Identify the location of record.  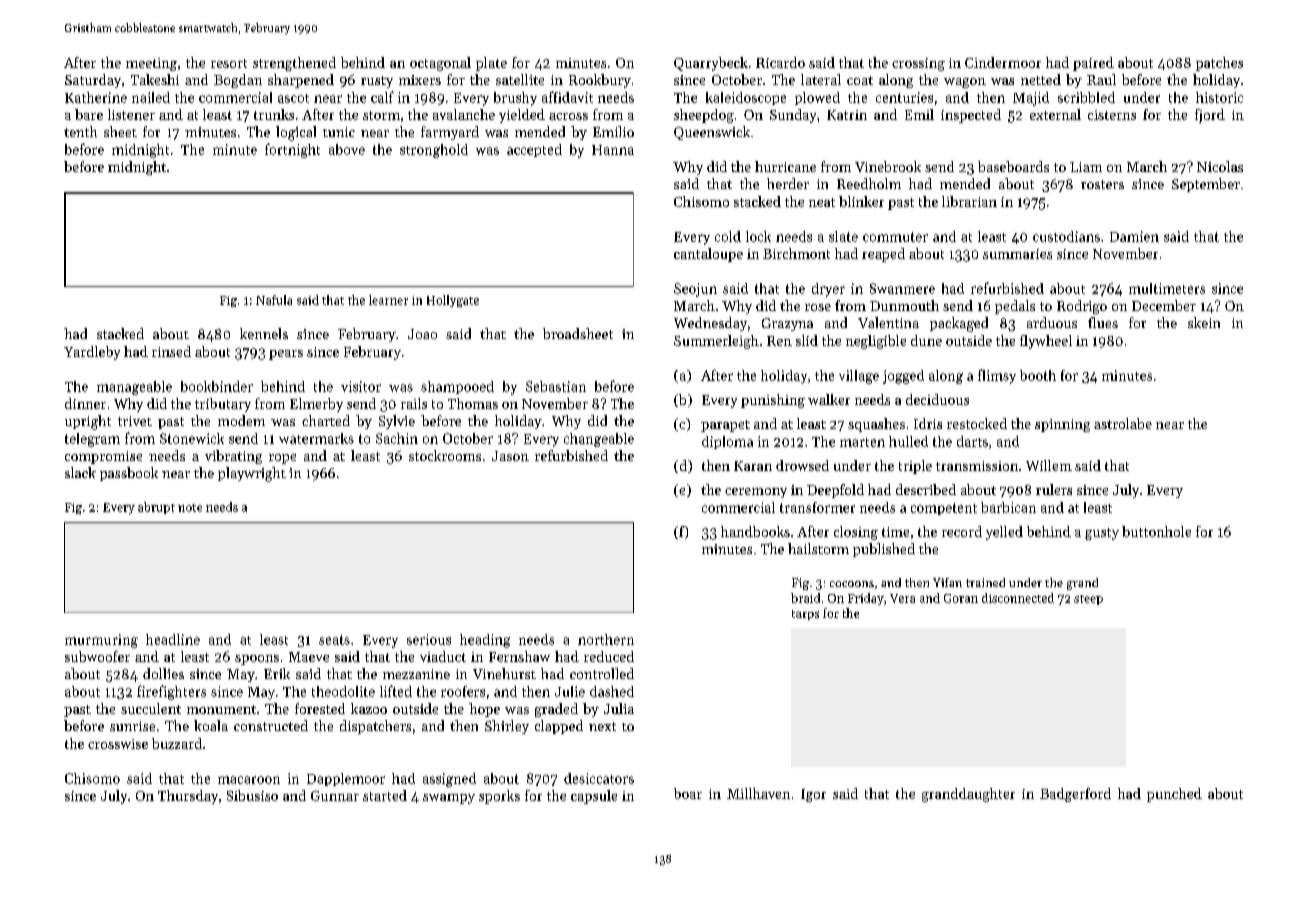
(962, 531).
